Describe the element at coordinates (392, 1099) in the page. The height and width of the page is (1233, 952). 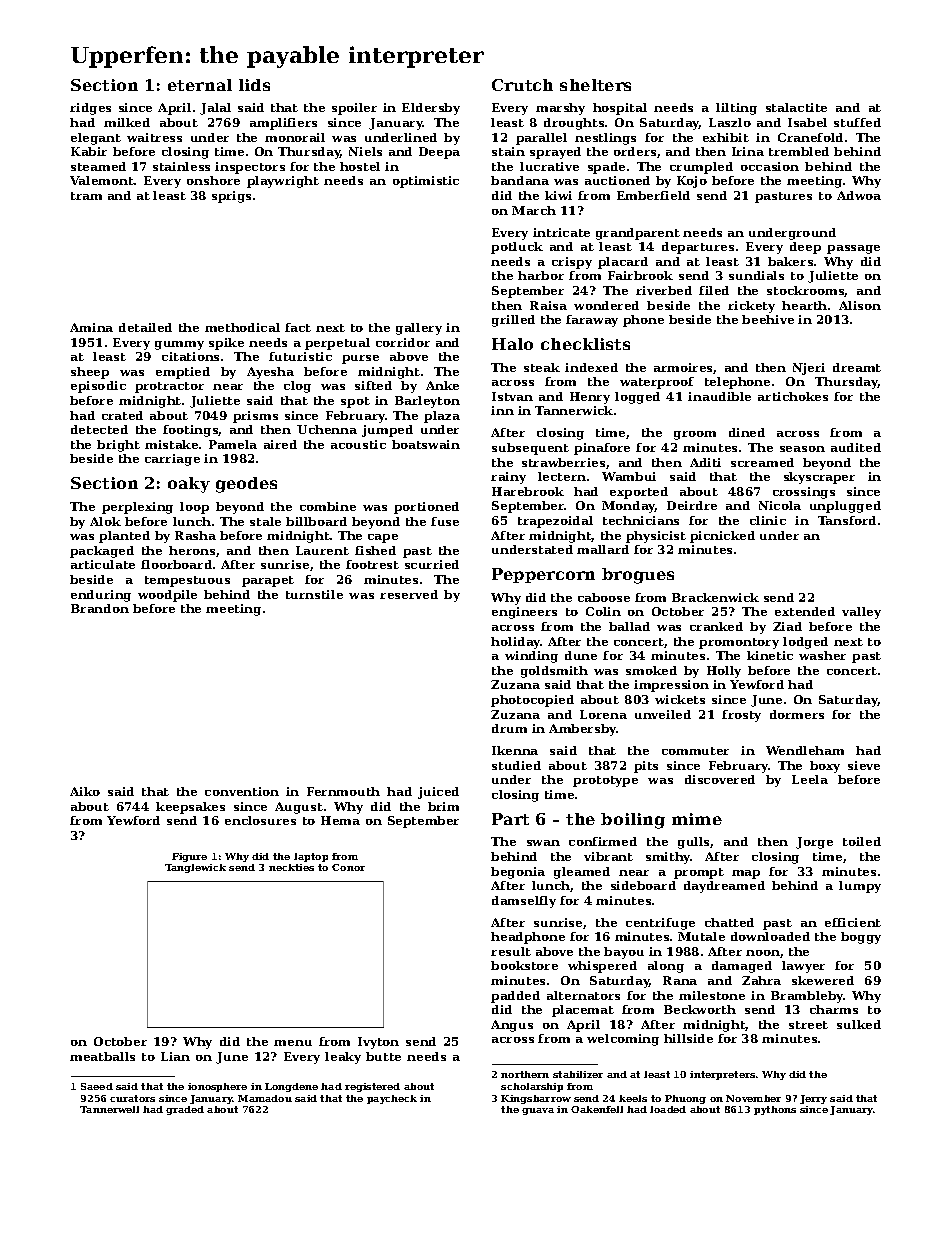
I see `paycheck` at that location.
